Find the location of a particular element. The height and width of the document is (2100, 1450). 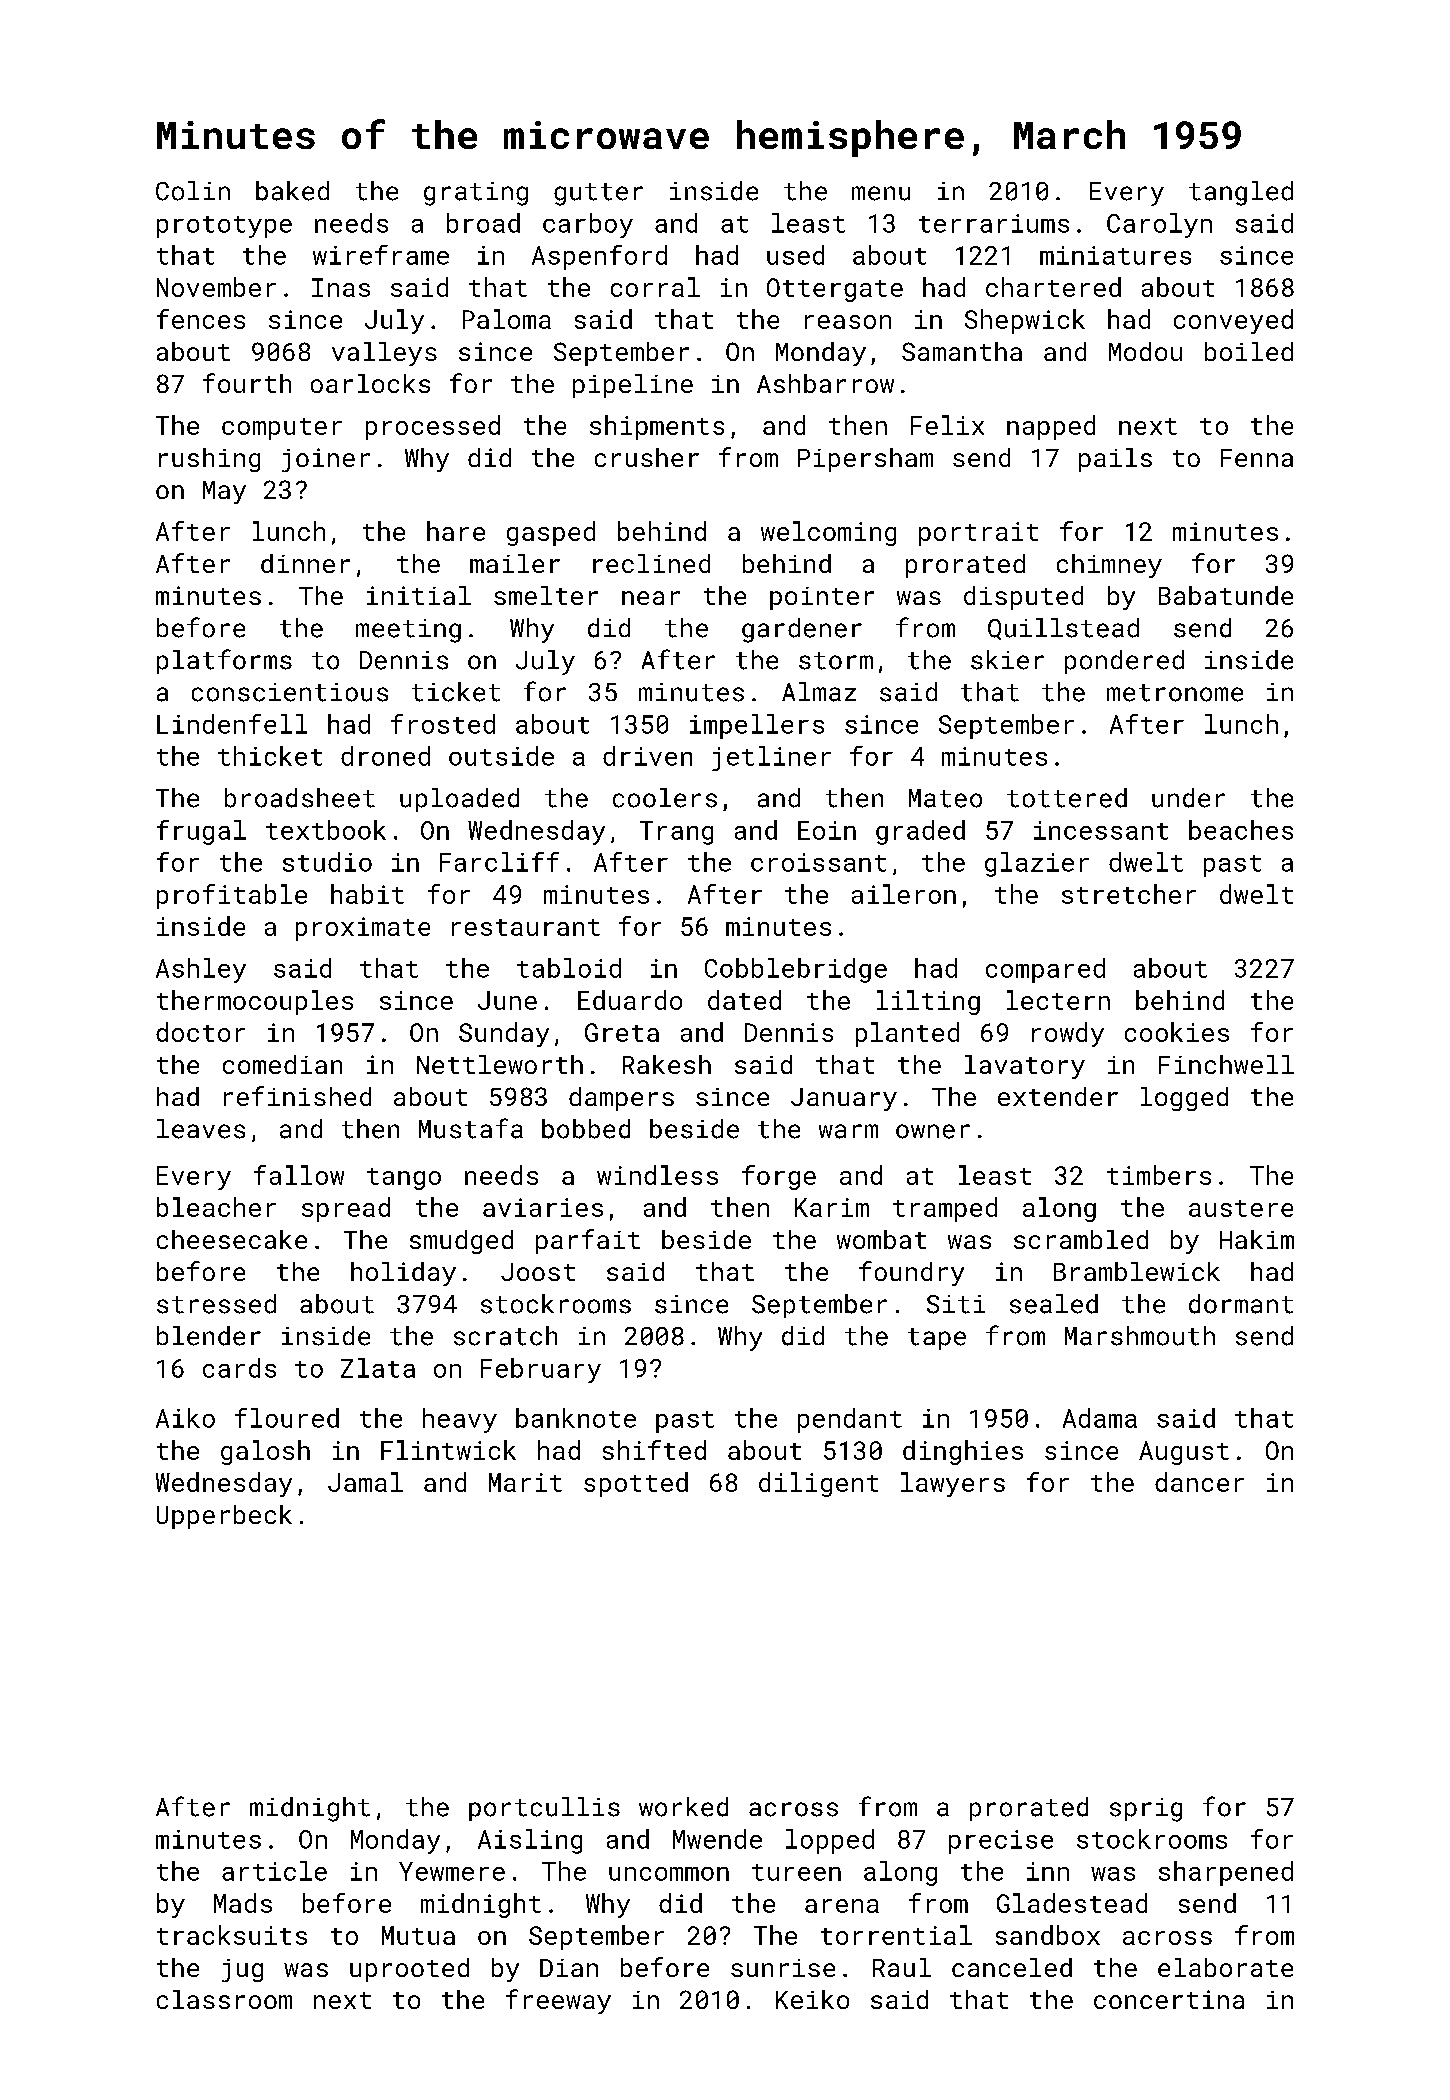

Almaz is located at coordinates (819, 692).
